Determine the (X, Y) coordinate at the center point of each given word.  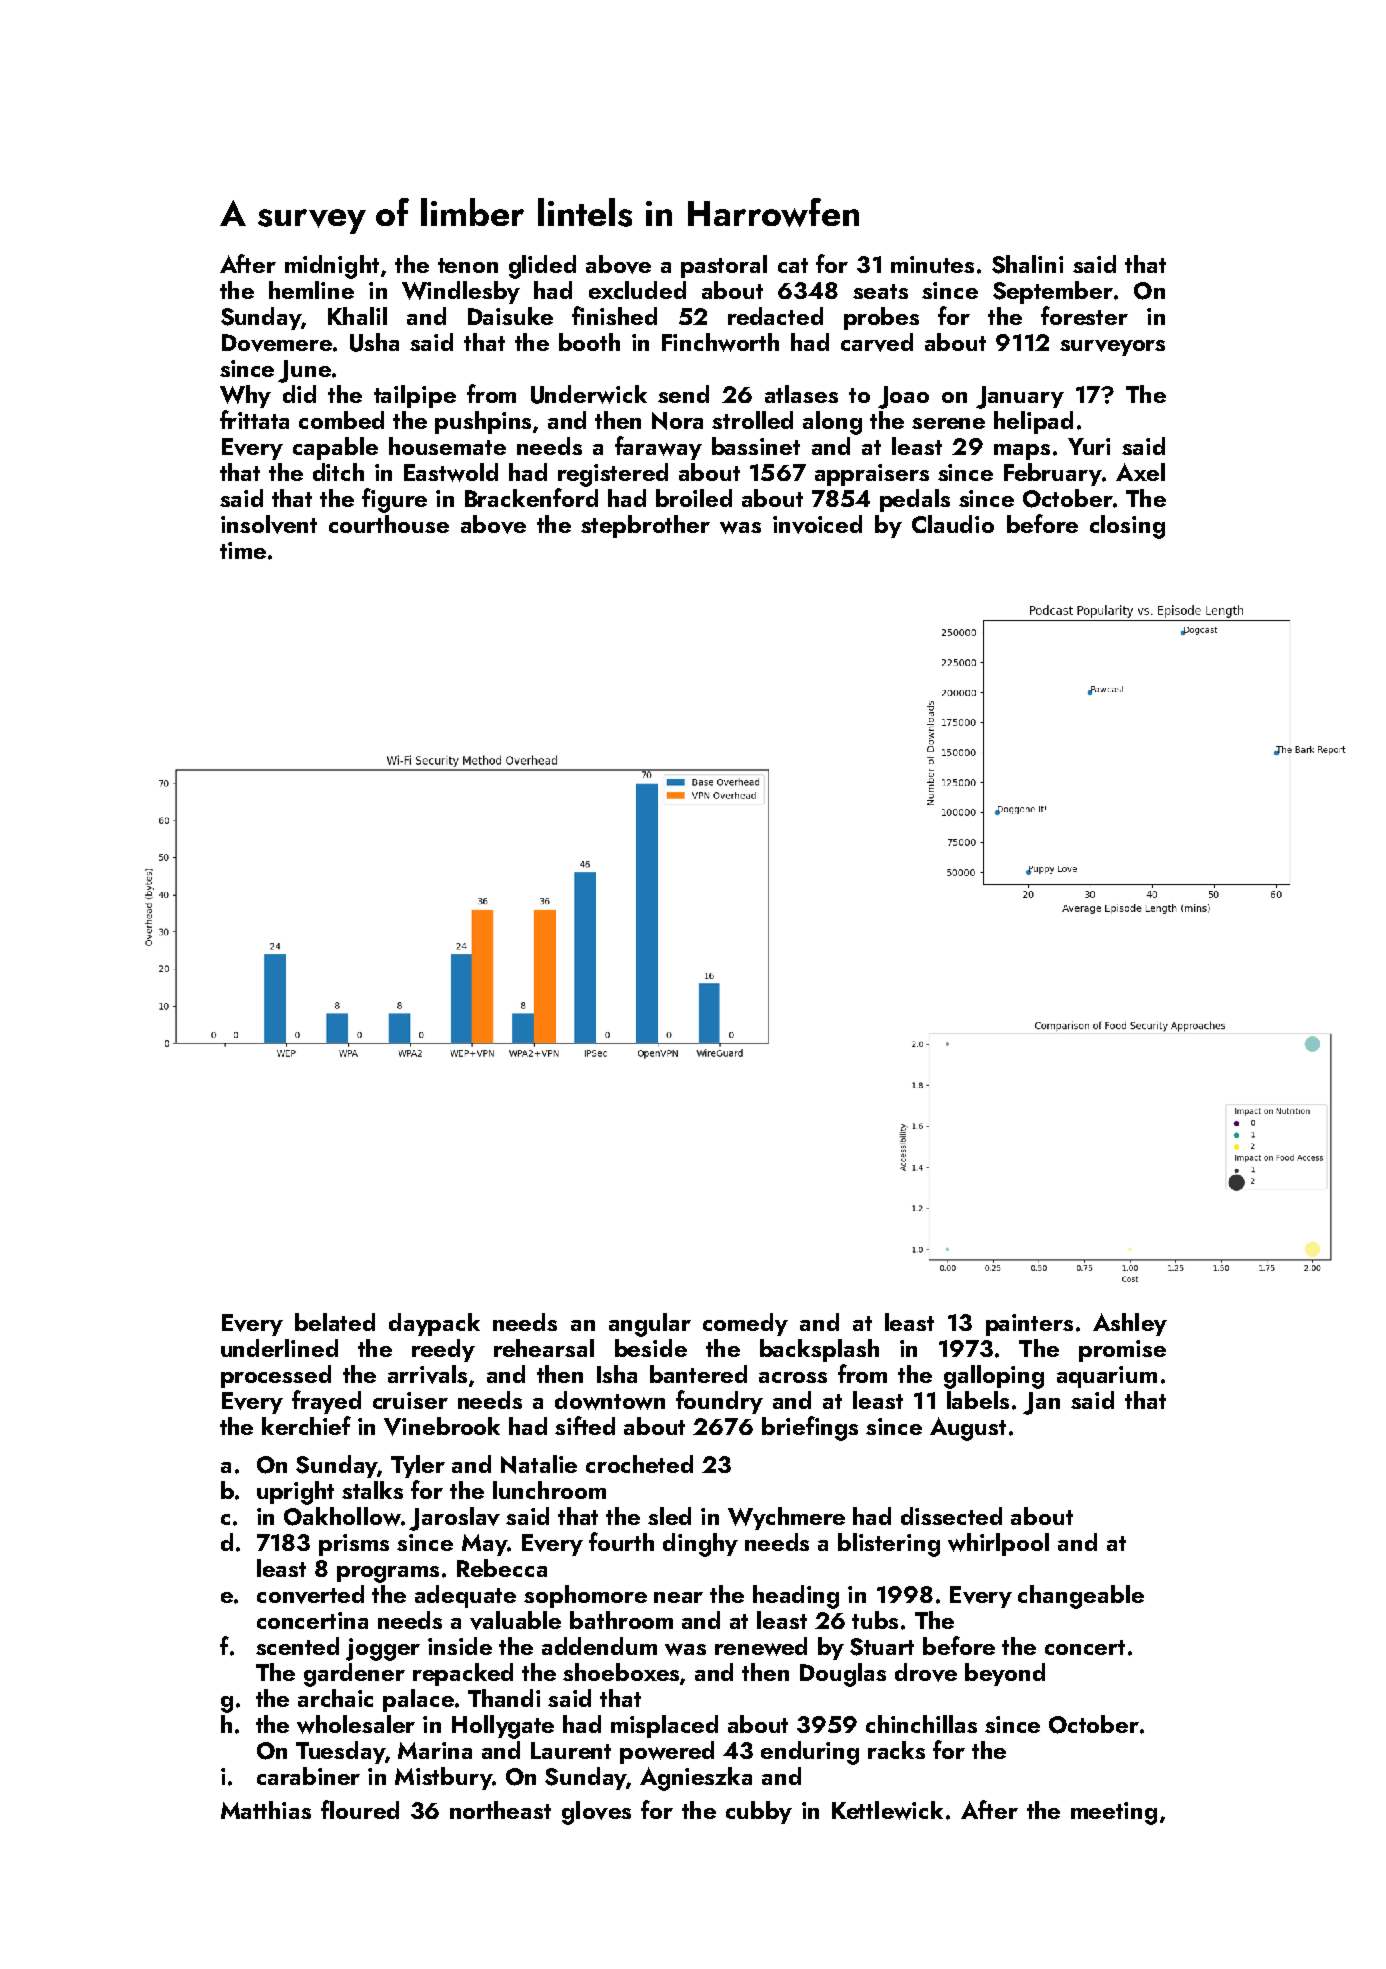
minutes (932, 264)
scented (297, 1646)
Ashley (1130, 1324)
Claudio (953, 524)
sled (669, 1516)
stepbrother (645, 526)
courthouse (389, 524)
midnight (332, 267)
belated (335, 1322)
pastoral (724, 266)
